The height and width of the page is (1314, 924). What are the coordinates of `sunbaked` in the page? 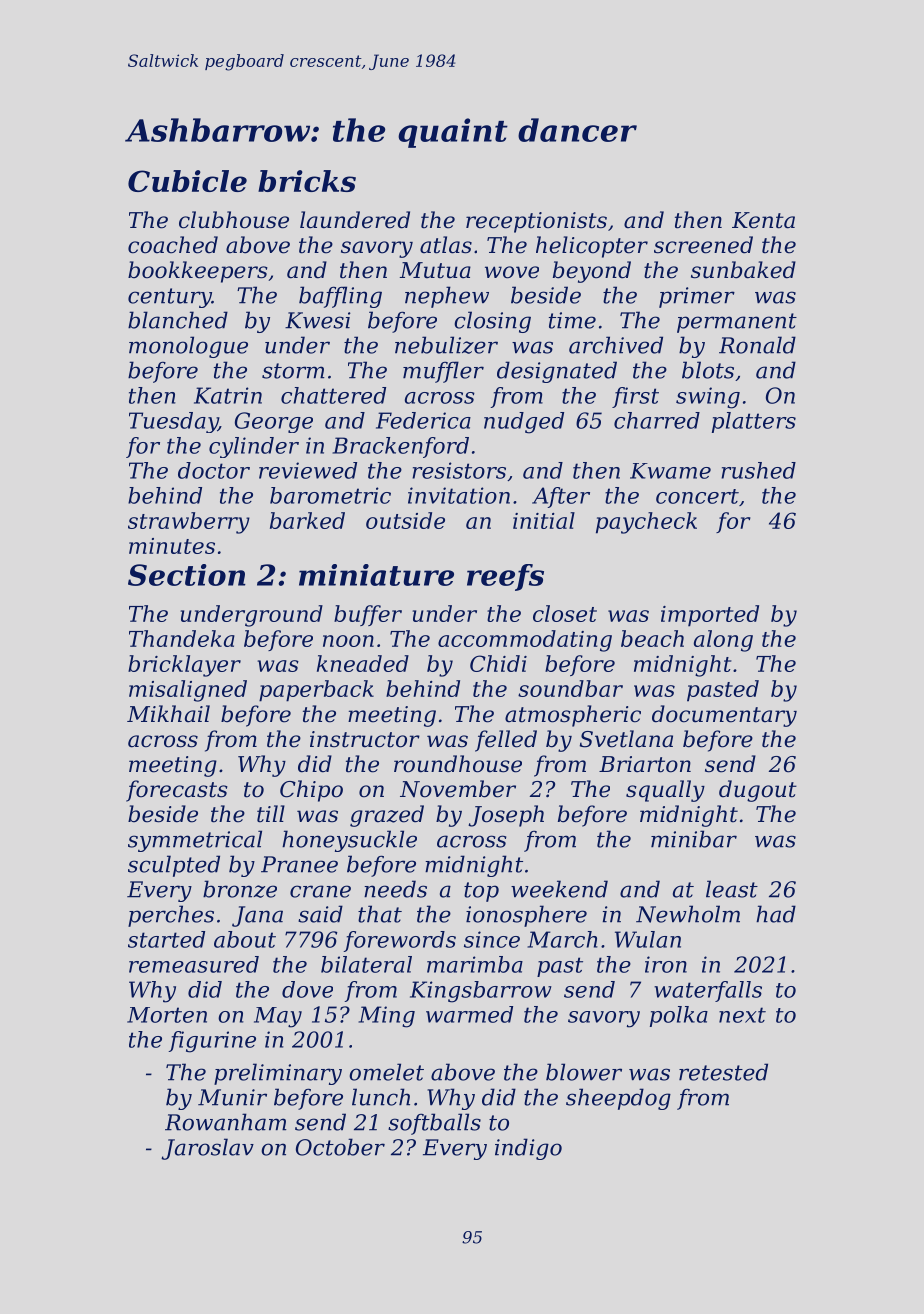 It's located at (743, 270).
